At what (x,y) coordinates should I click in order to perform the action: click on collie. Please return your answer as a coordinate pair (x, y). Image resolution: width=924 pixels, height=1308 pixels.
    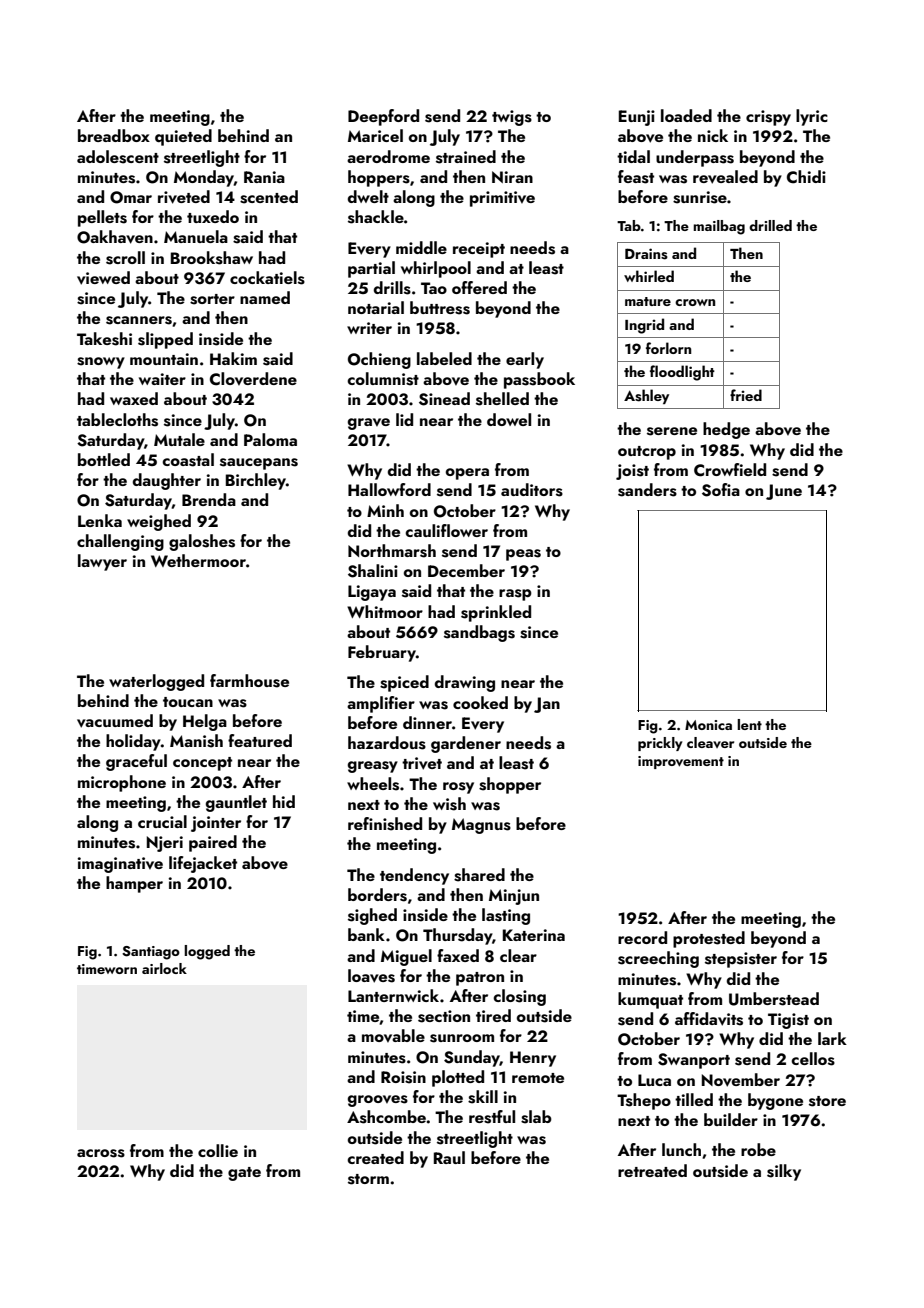
    Looking at the image, I should click on (218, 1150).
